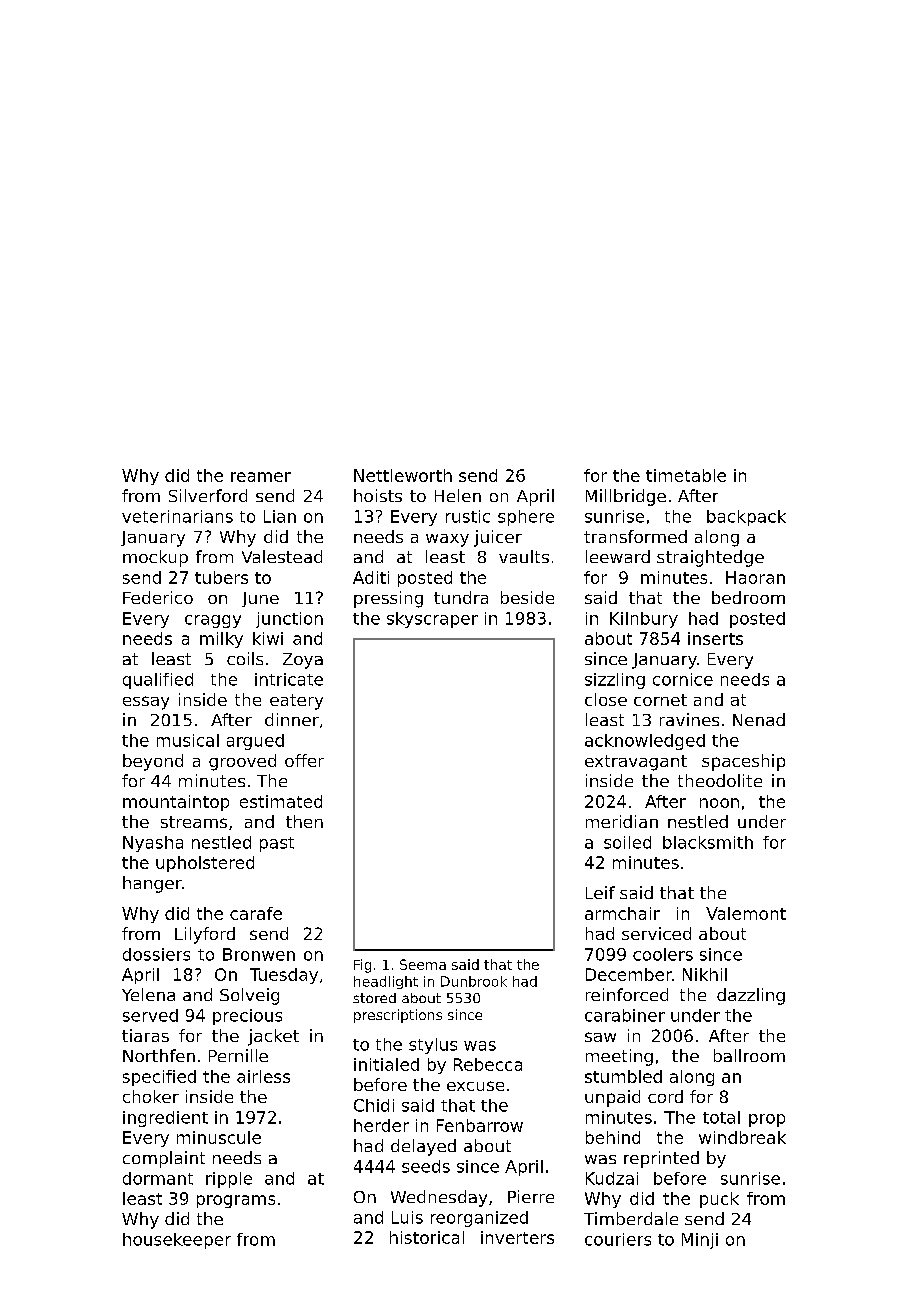  What do you see at coordinates (468, 516) in the screenshot?
I see `rustic` at bounding box center [468, 516].
